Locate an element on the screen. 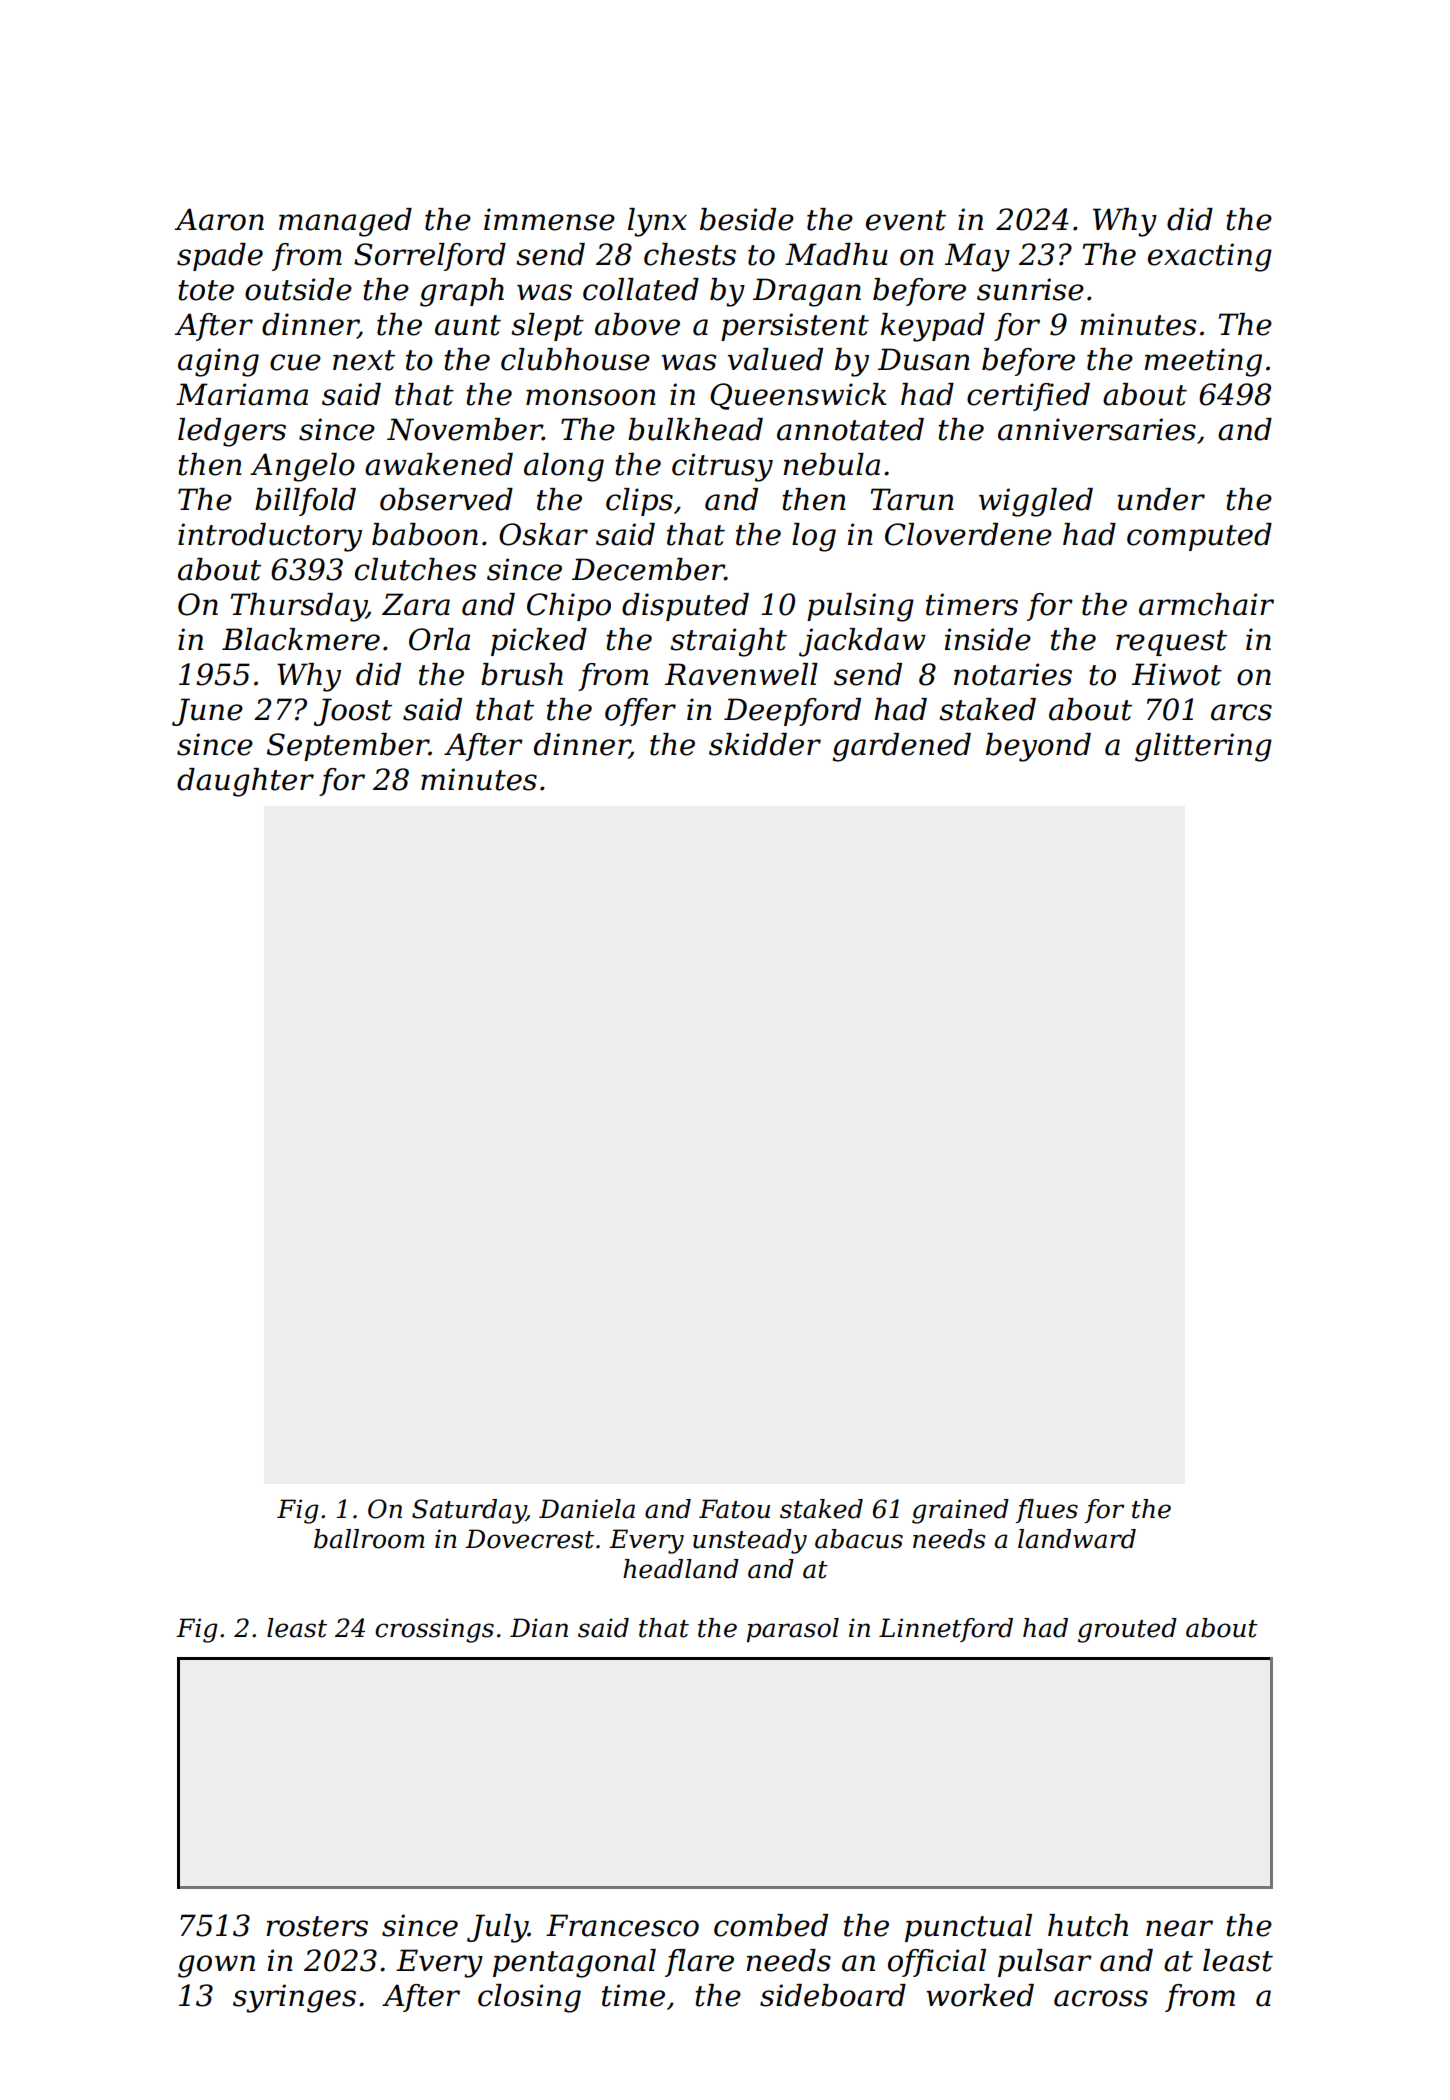  Aaron is located at coordinates (219, 219).
